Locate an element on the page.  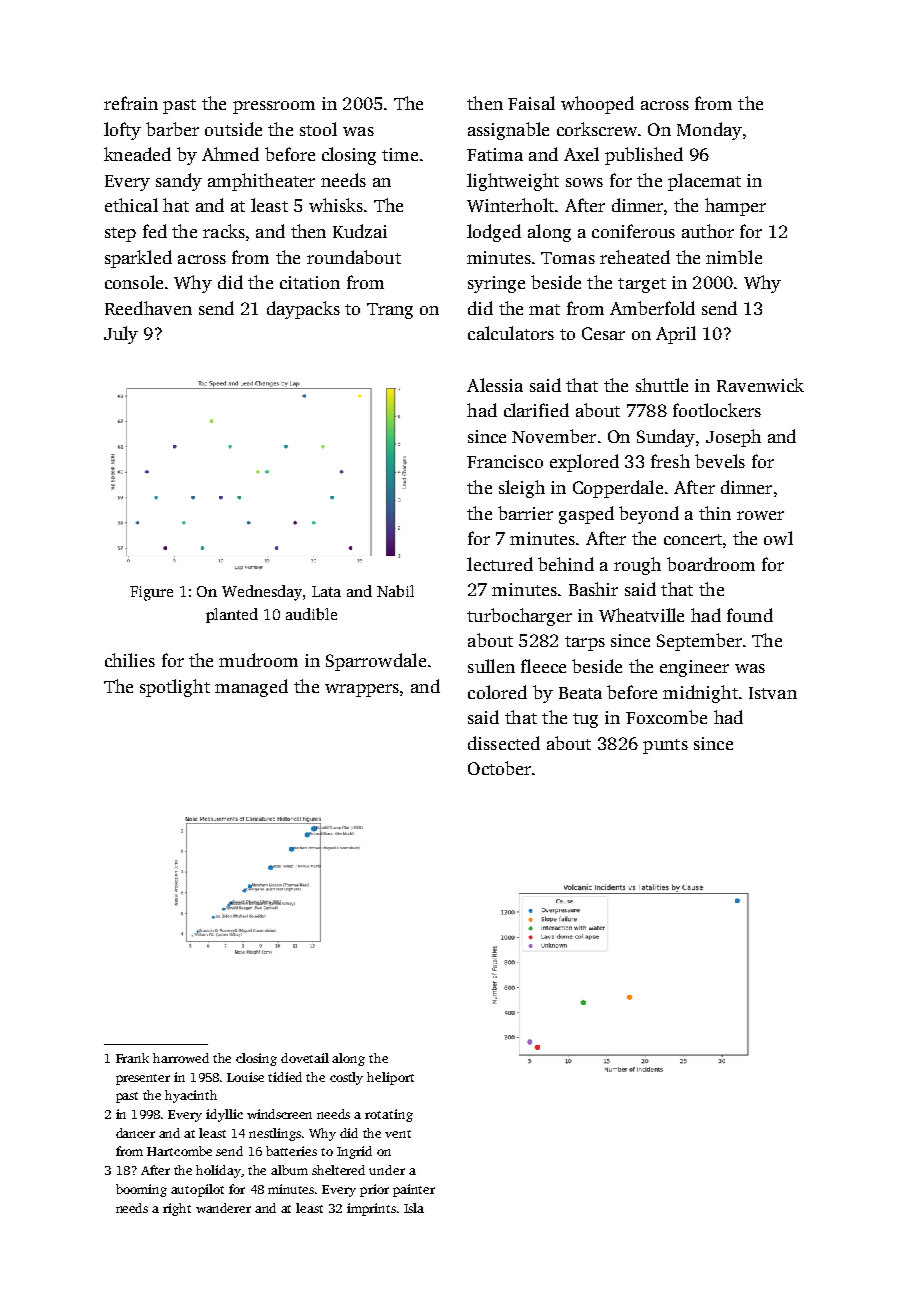
Fatima is located at coordinates (495, 154).
